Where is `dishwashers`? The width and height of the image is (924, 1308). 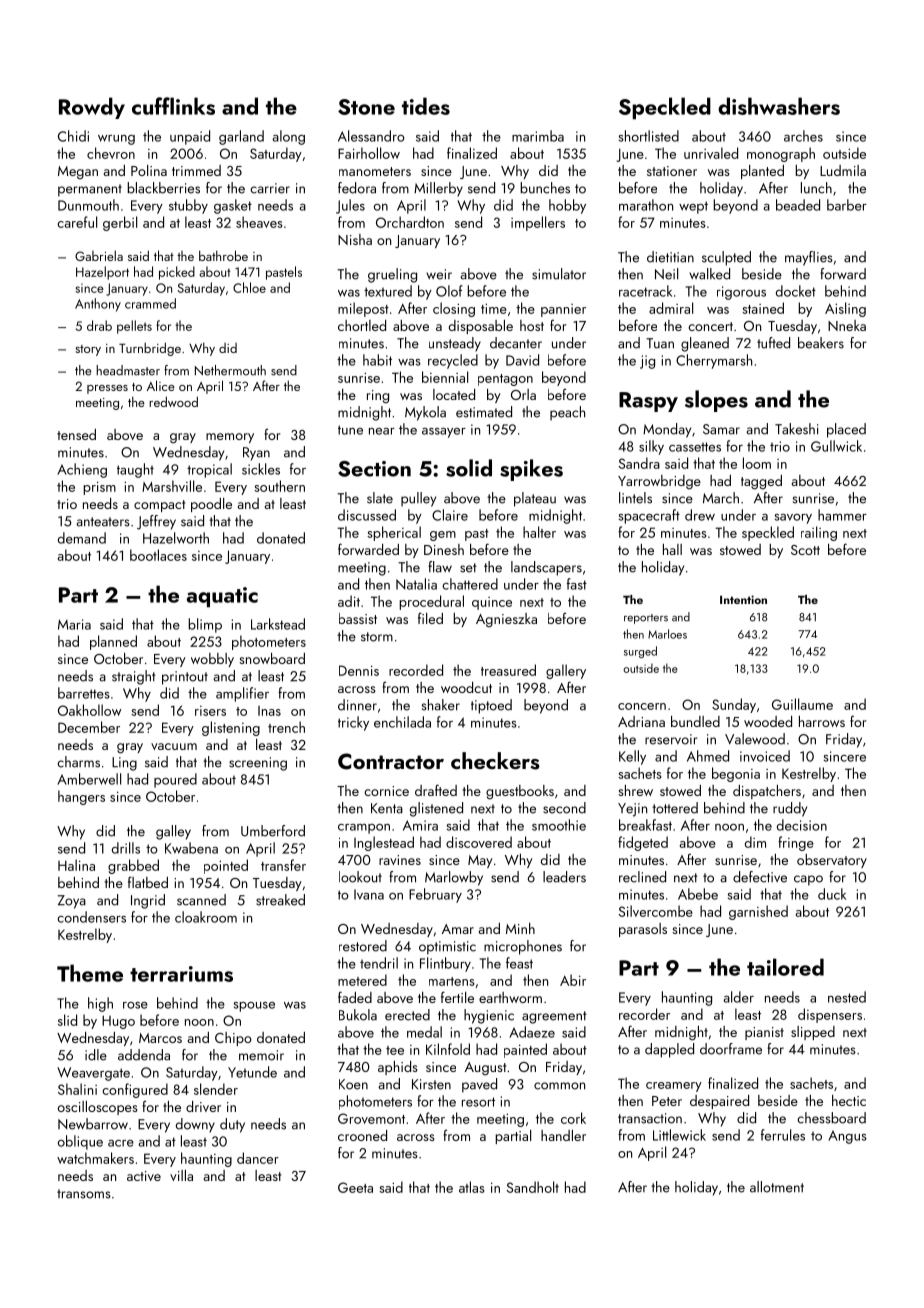 dishwashers is located at coordinates (779, 106).
